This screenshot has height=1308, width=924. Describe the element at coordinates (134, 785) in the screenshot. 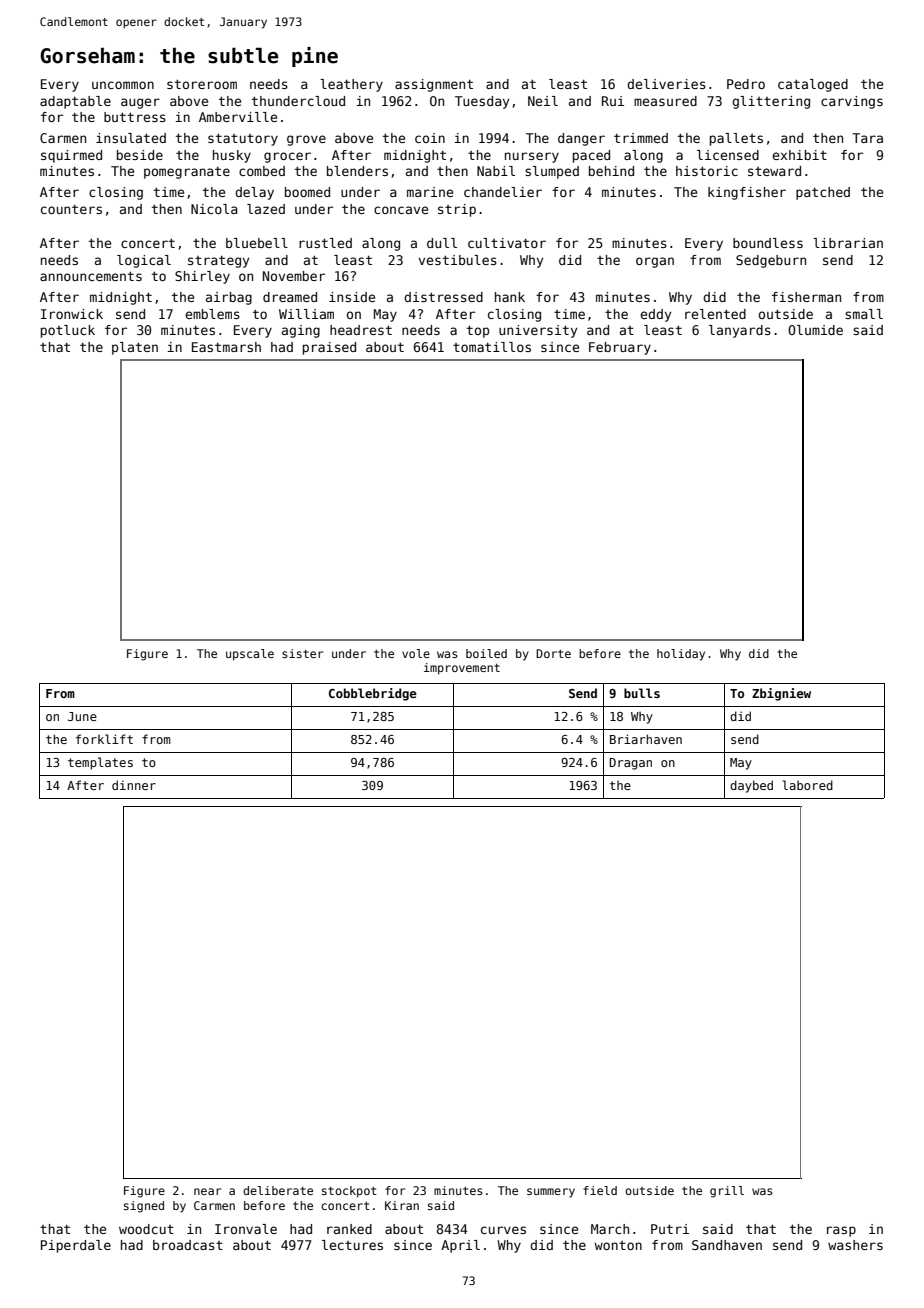

I see `dinner` at that location.
